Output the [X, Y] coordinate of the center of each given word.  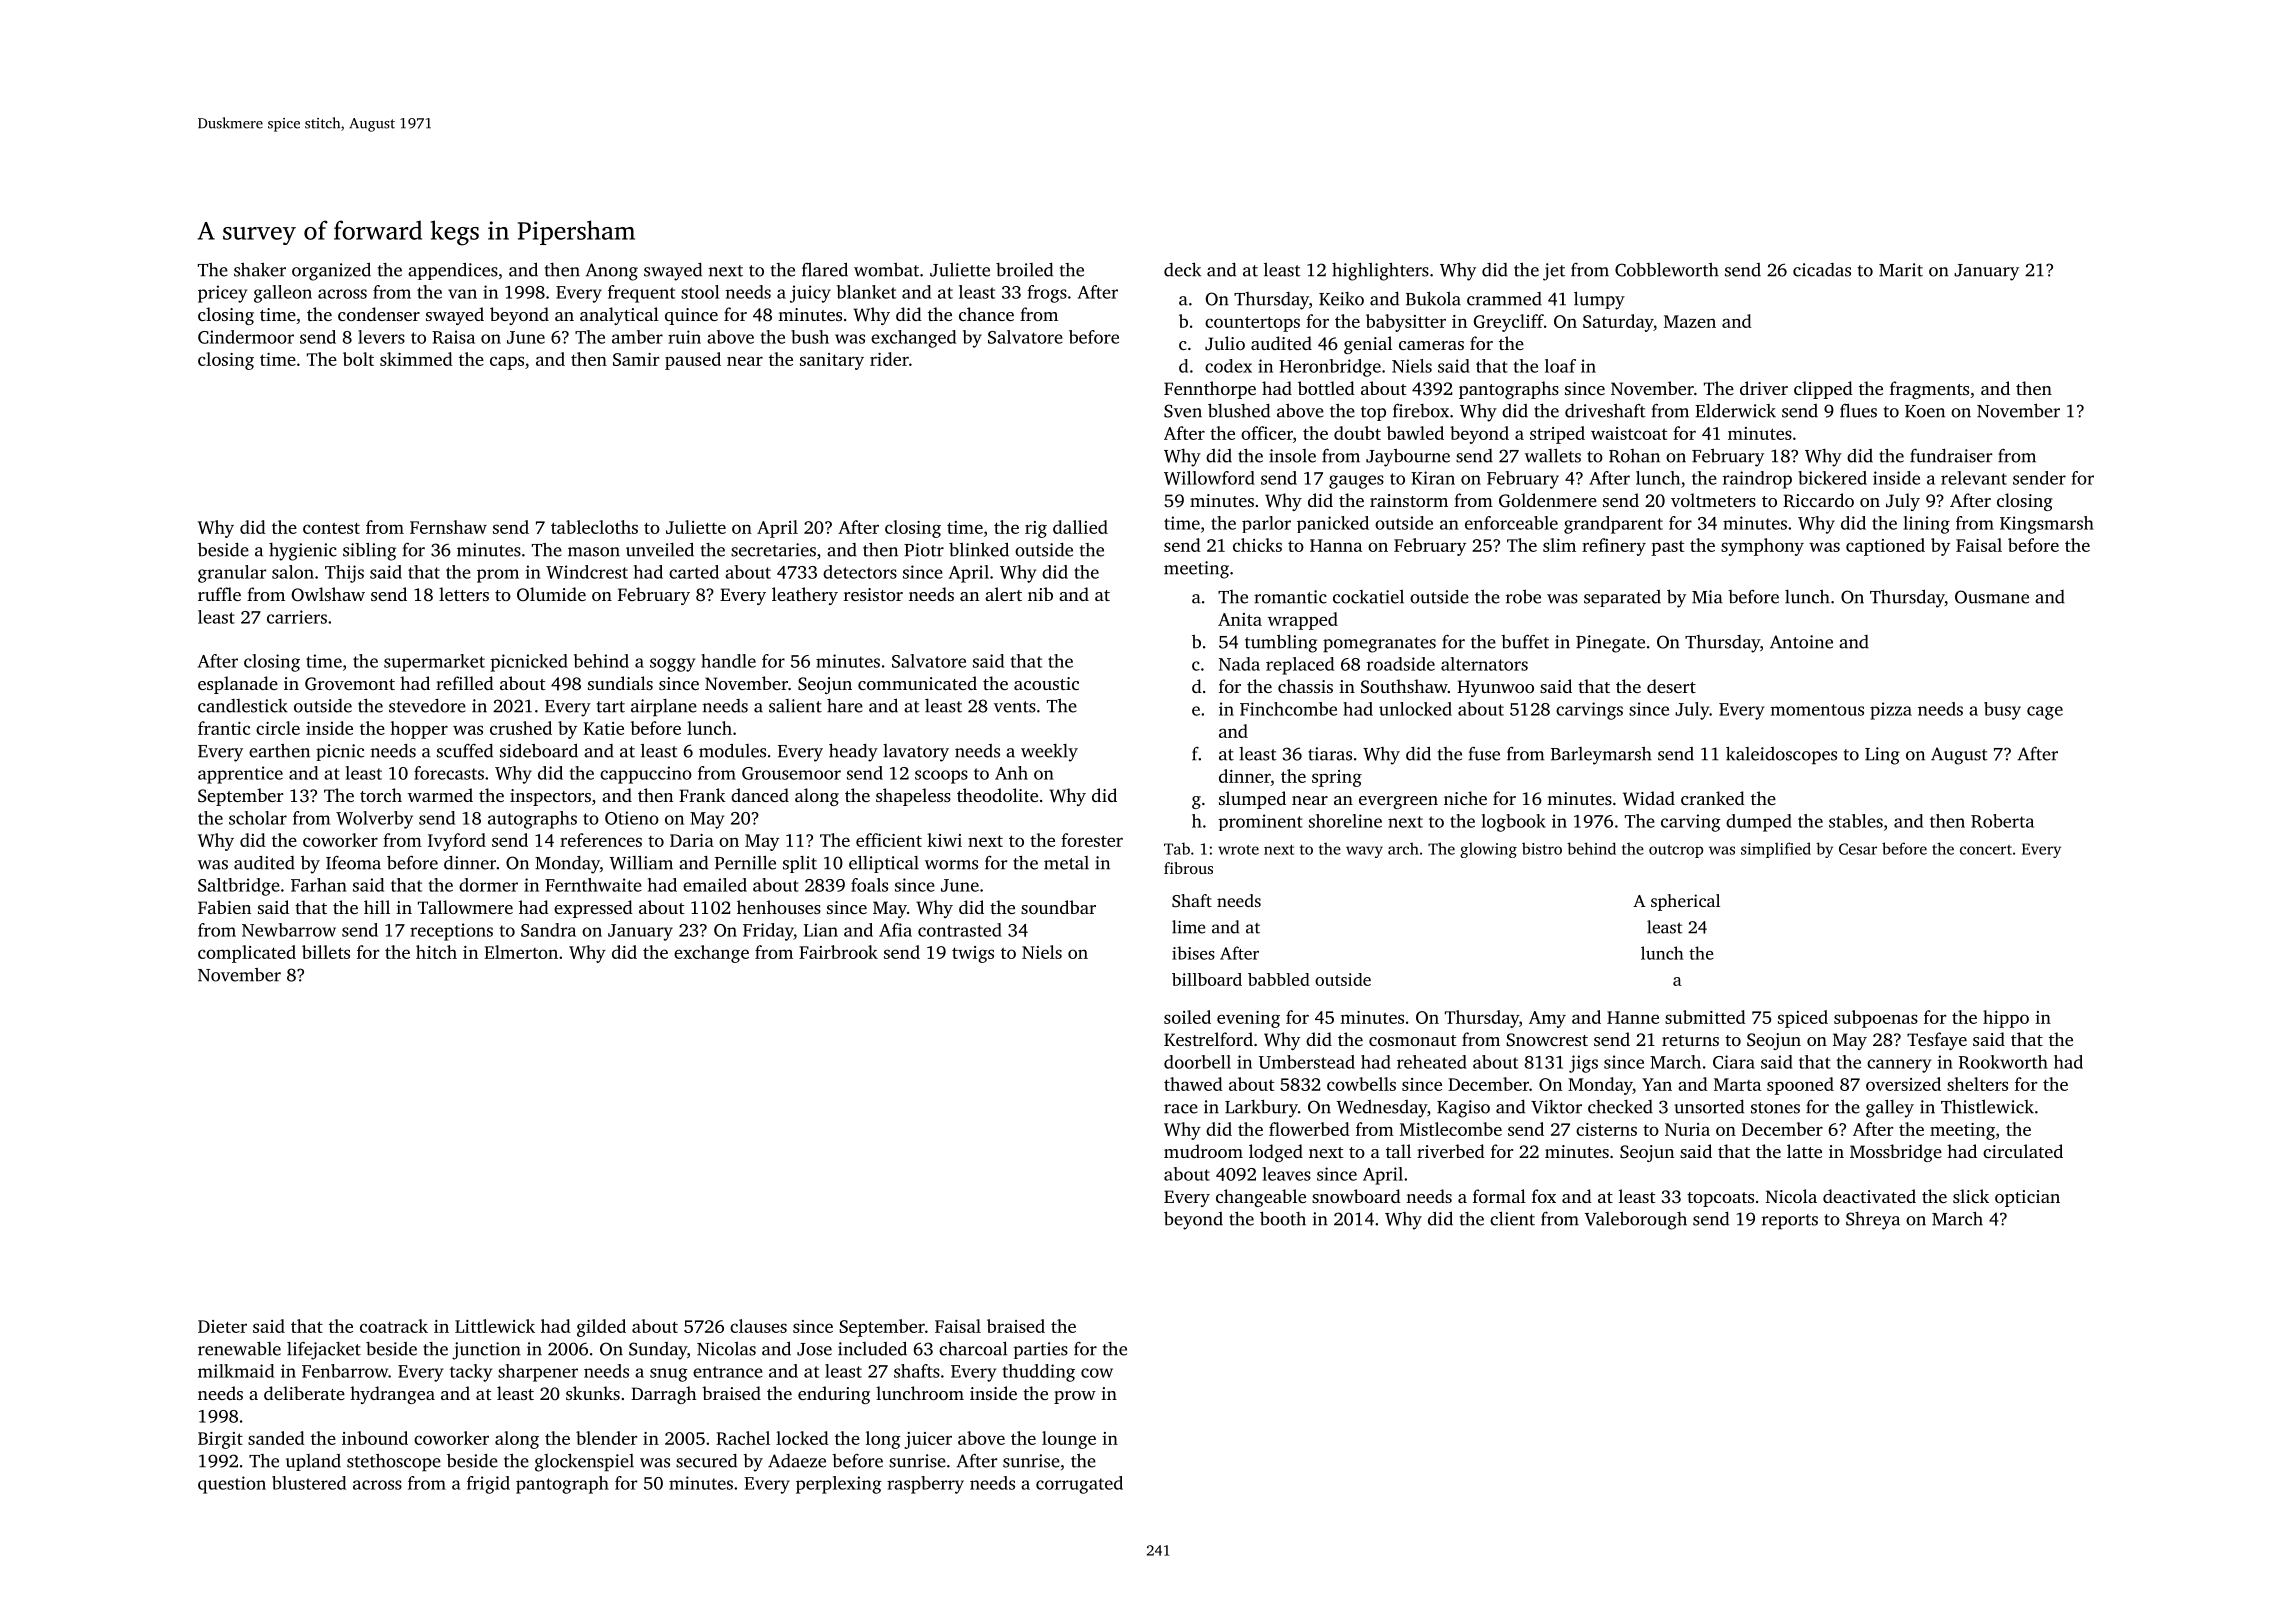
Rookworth [2003, 1062]
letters [464, 594]
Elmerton [521, 952]
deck [1182, 269]
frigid [488, 1485]
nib [1040, 594]
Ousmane [1992, 597]
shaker [260, 270]
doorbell [1197, 1062]
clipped [1823, 390]
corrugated [1079, 1485]
